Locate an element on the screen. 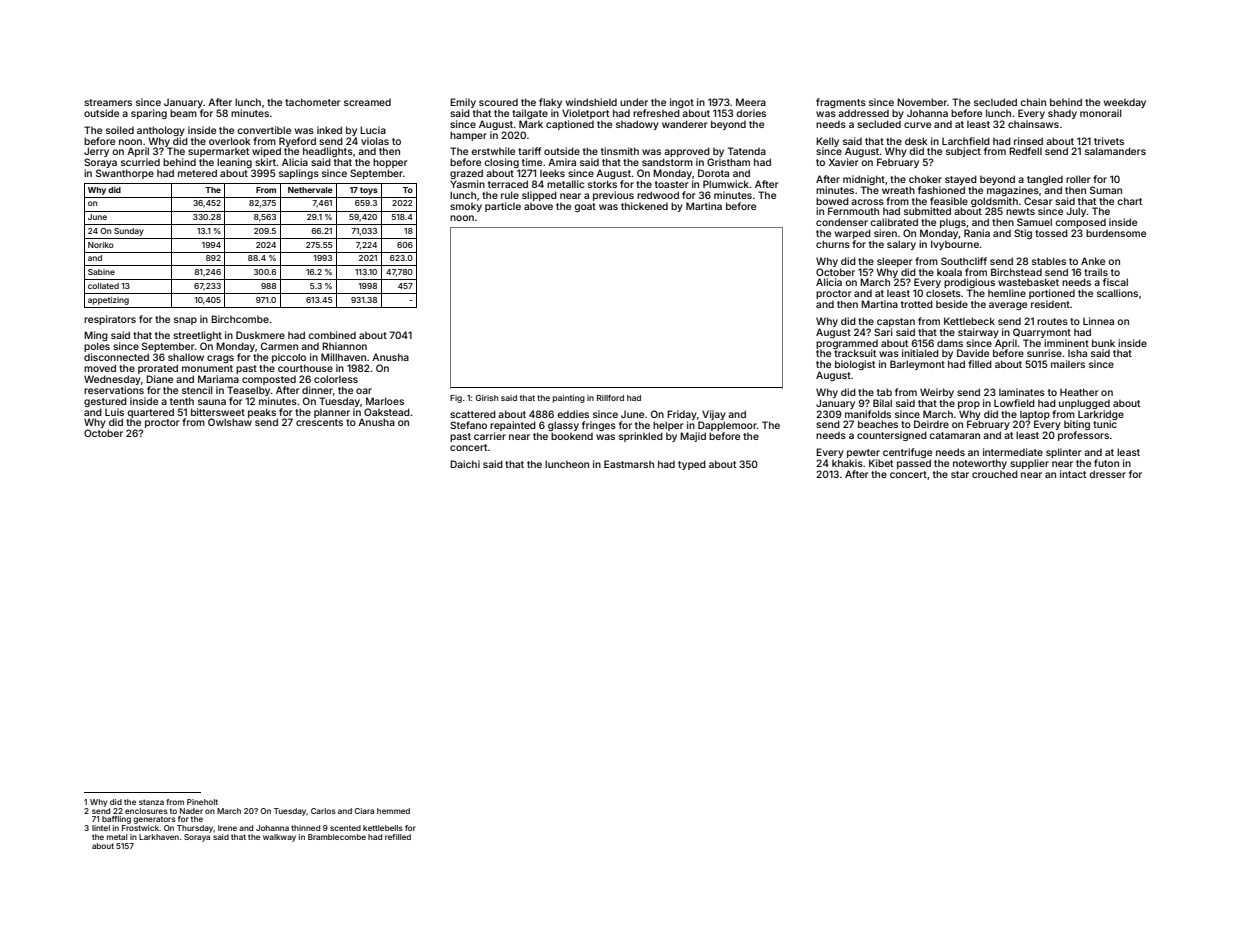  painting is located at coordinates (569, 399).
